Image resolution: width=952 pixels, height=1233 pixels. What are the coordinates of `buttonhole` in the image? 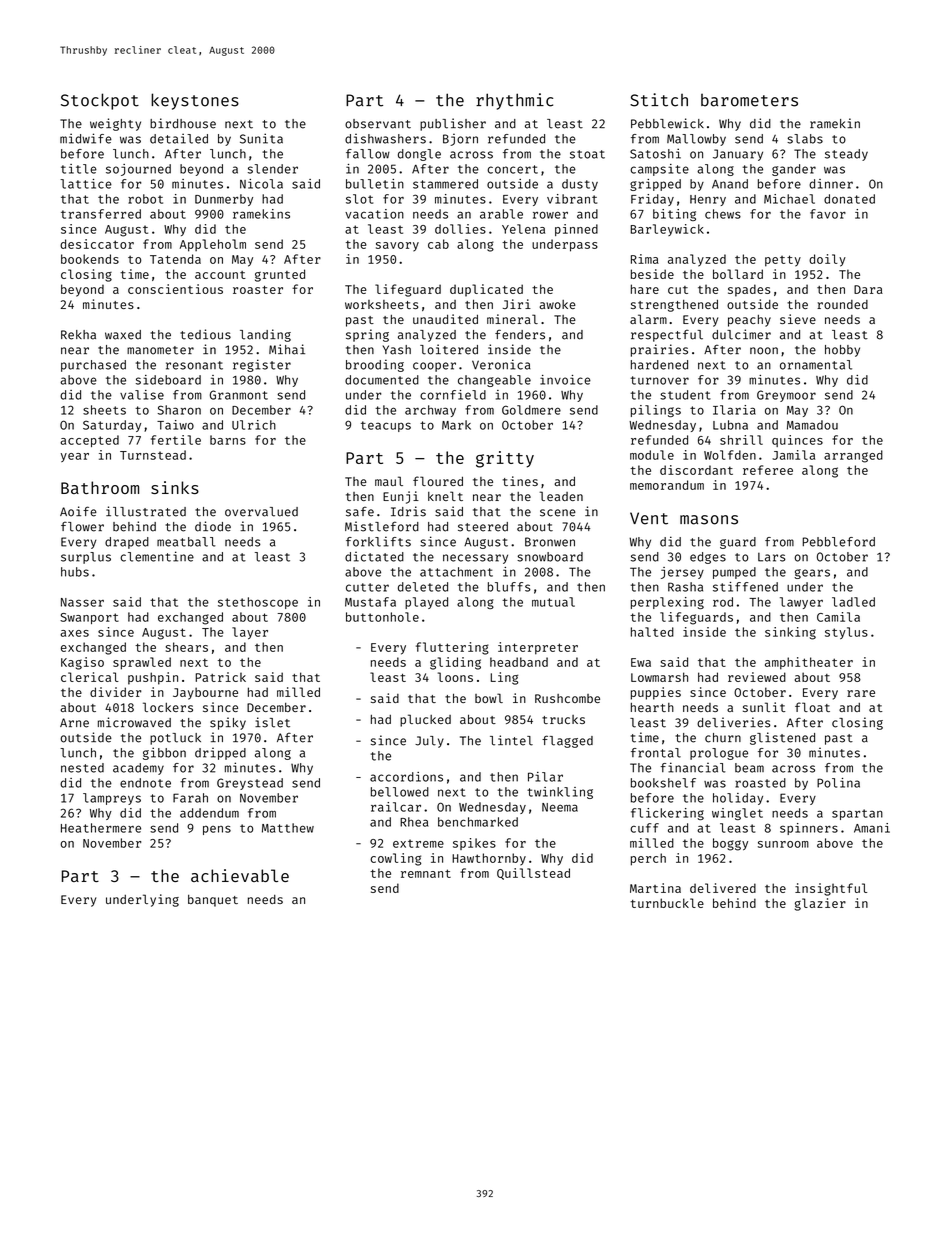 It's located at (382, 617).
